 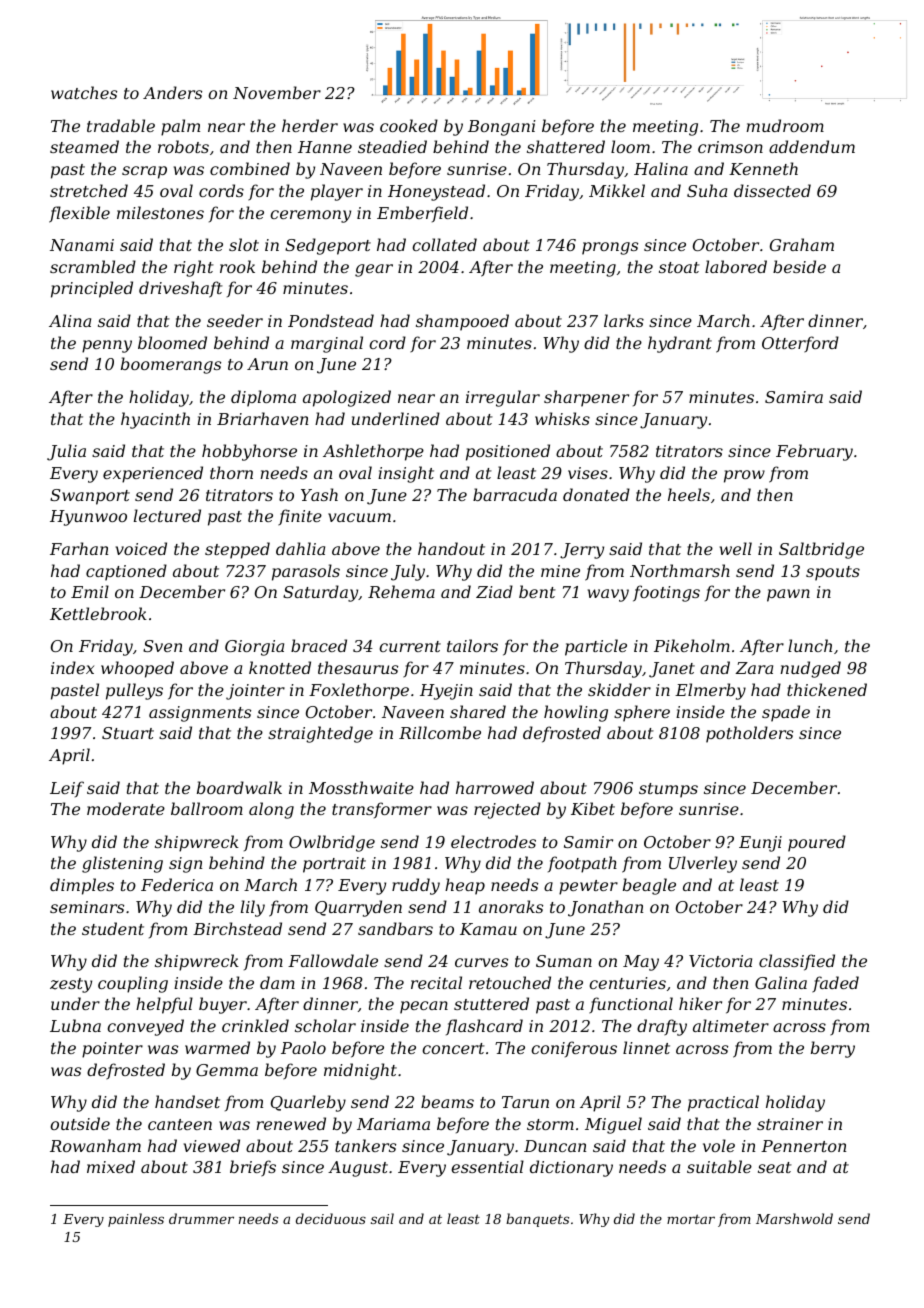 What do you see at coordinates (821, 550) in the image?
I see `Saltbridge` at bounding box center [821, 550].
